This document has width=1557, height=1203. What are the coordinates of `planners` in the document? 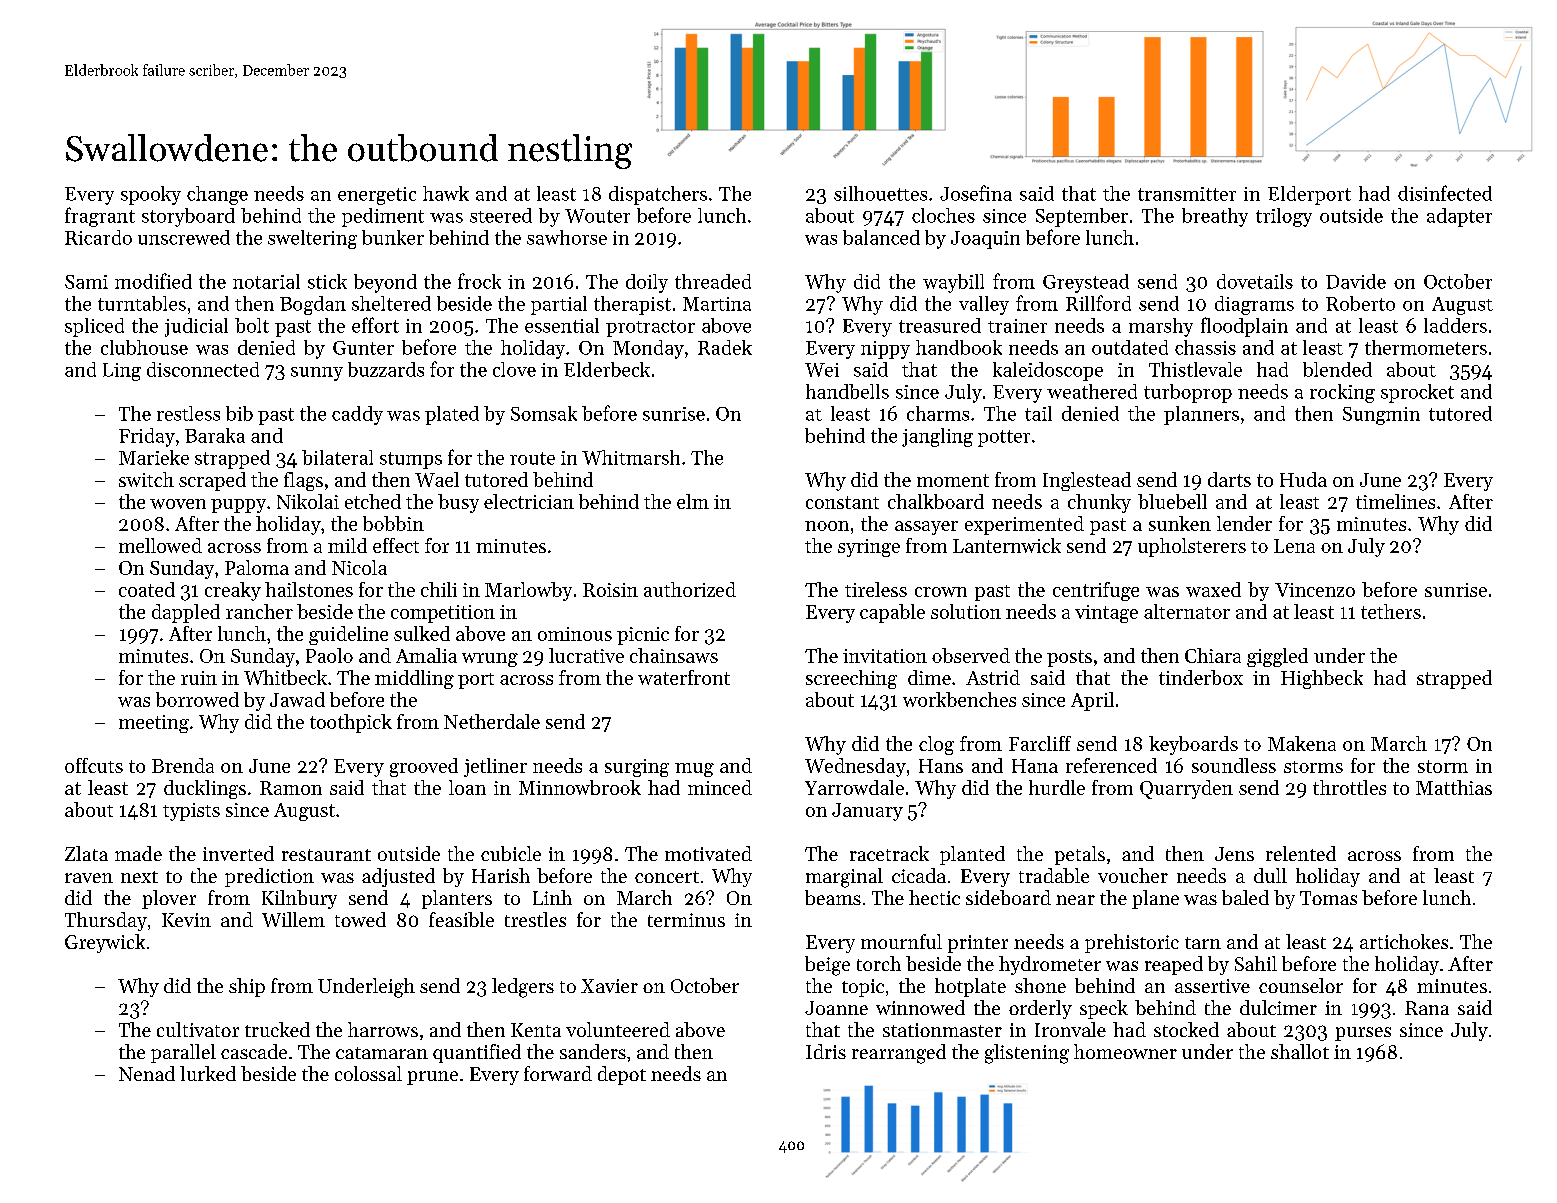 It's located at (1201, 415).
